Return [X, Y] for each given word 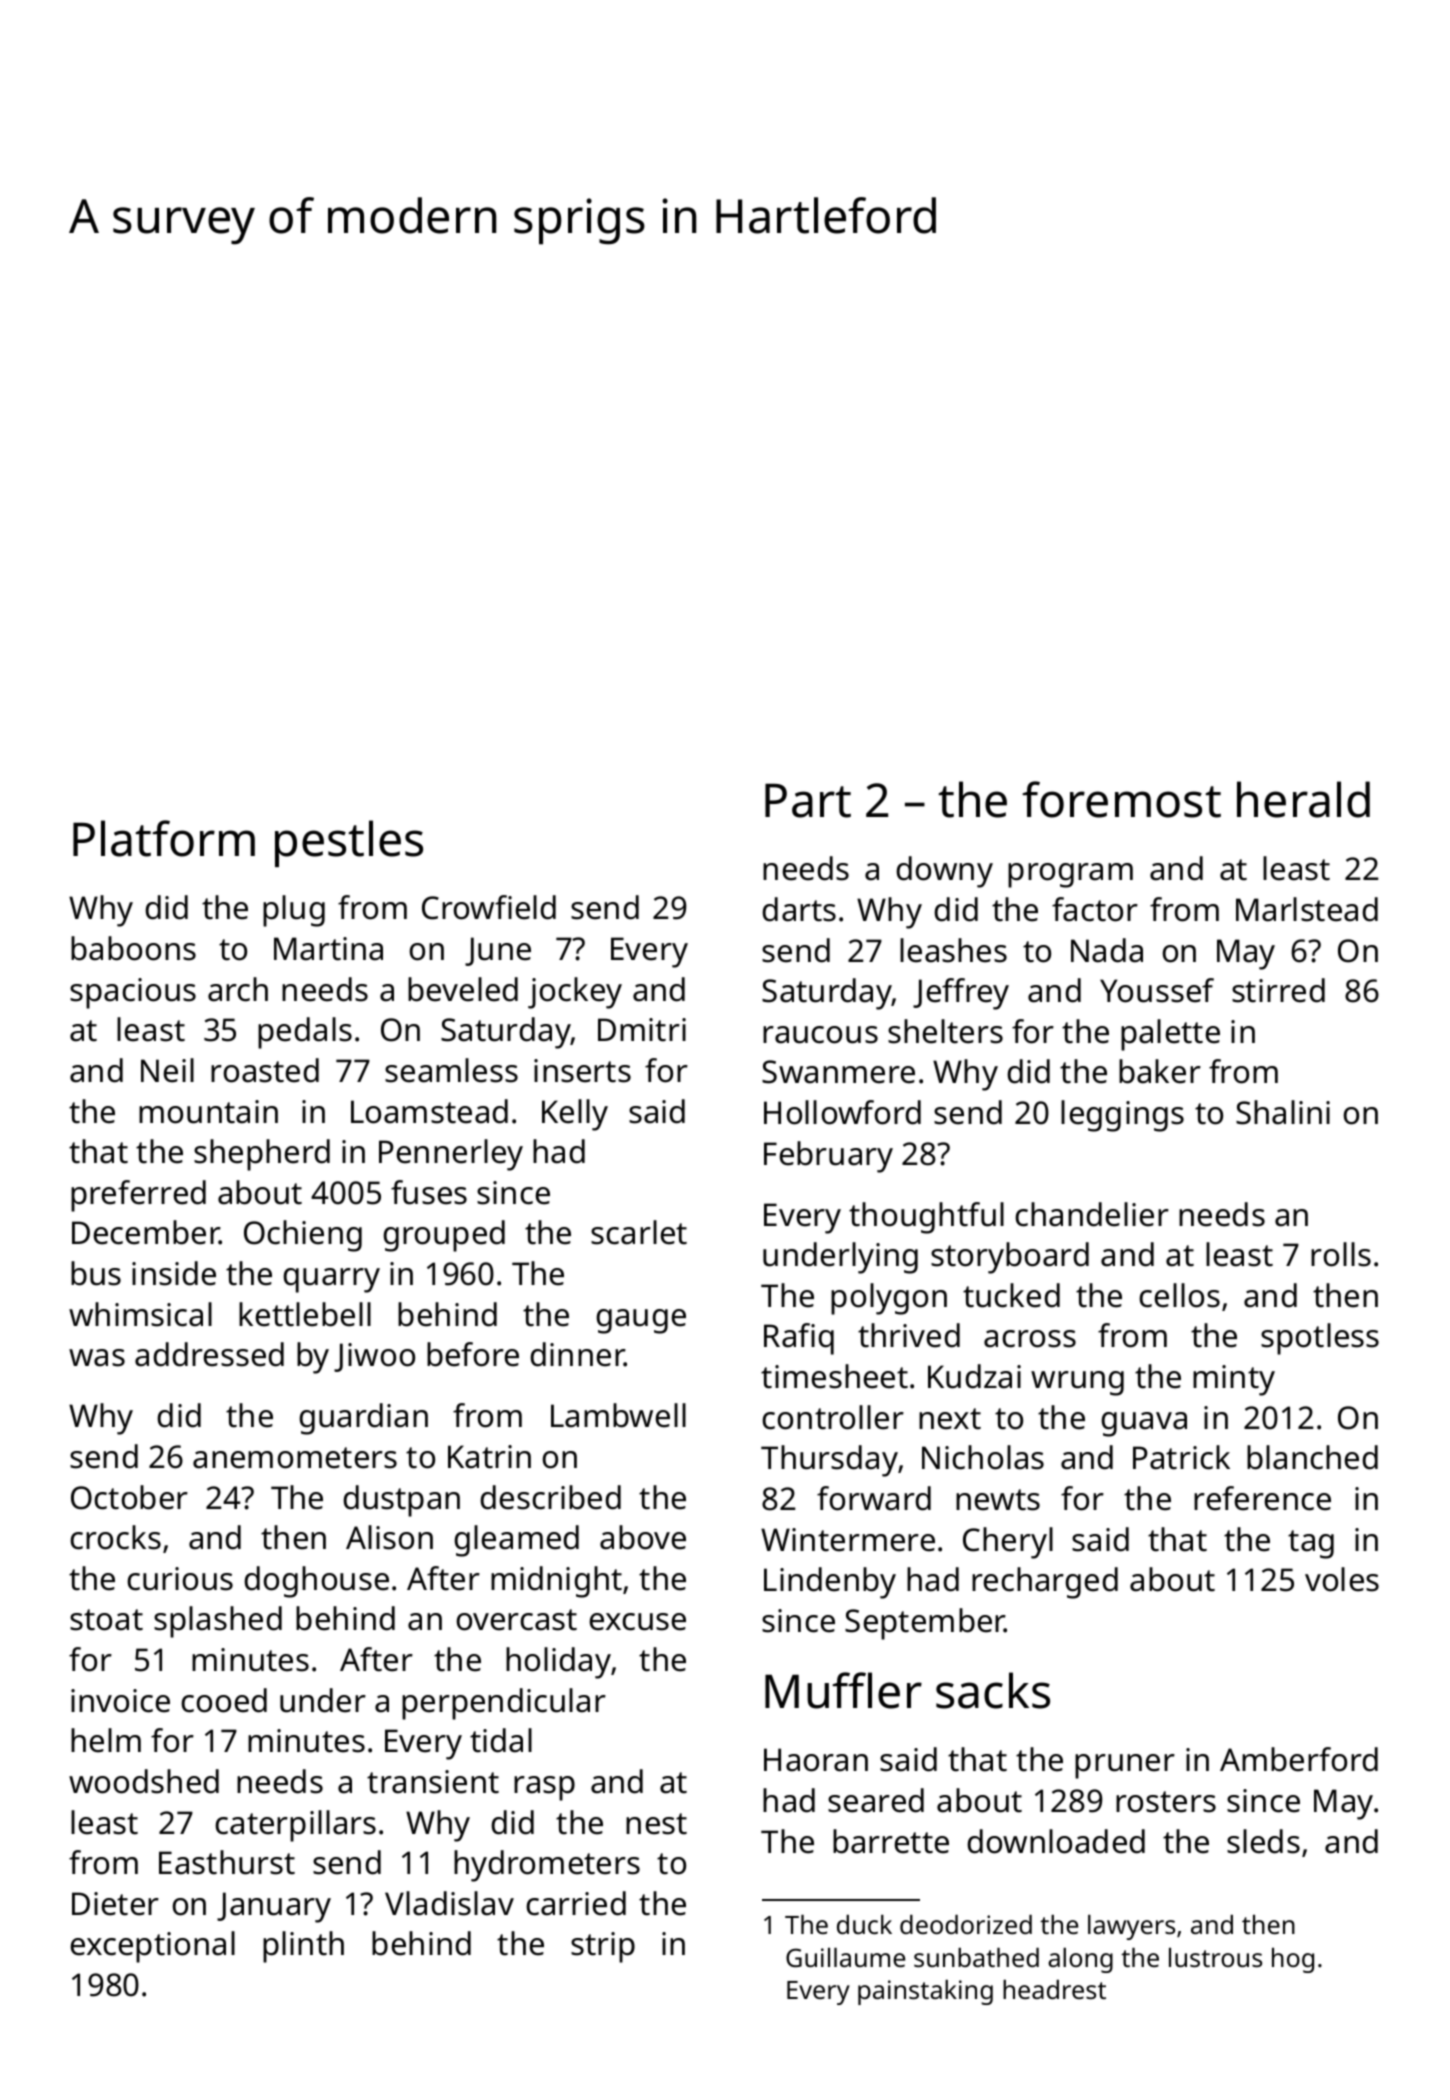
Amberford [1299, 1759]
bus [96, 1273]
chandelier [1092, 1214]
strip [603, 1947]
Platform [164, 838]
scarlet [639, 1232]
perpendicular [504, 1704]
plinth [303, 1947]
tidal [501, 1740]
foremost [1121, 799]
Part [808, 800]
